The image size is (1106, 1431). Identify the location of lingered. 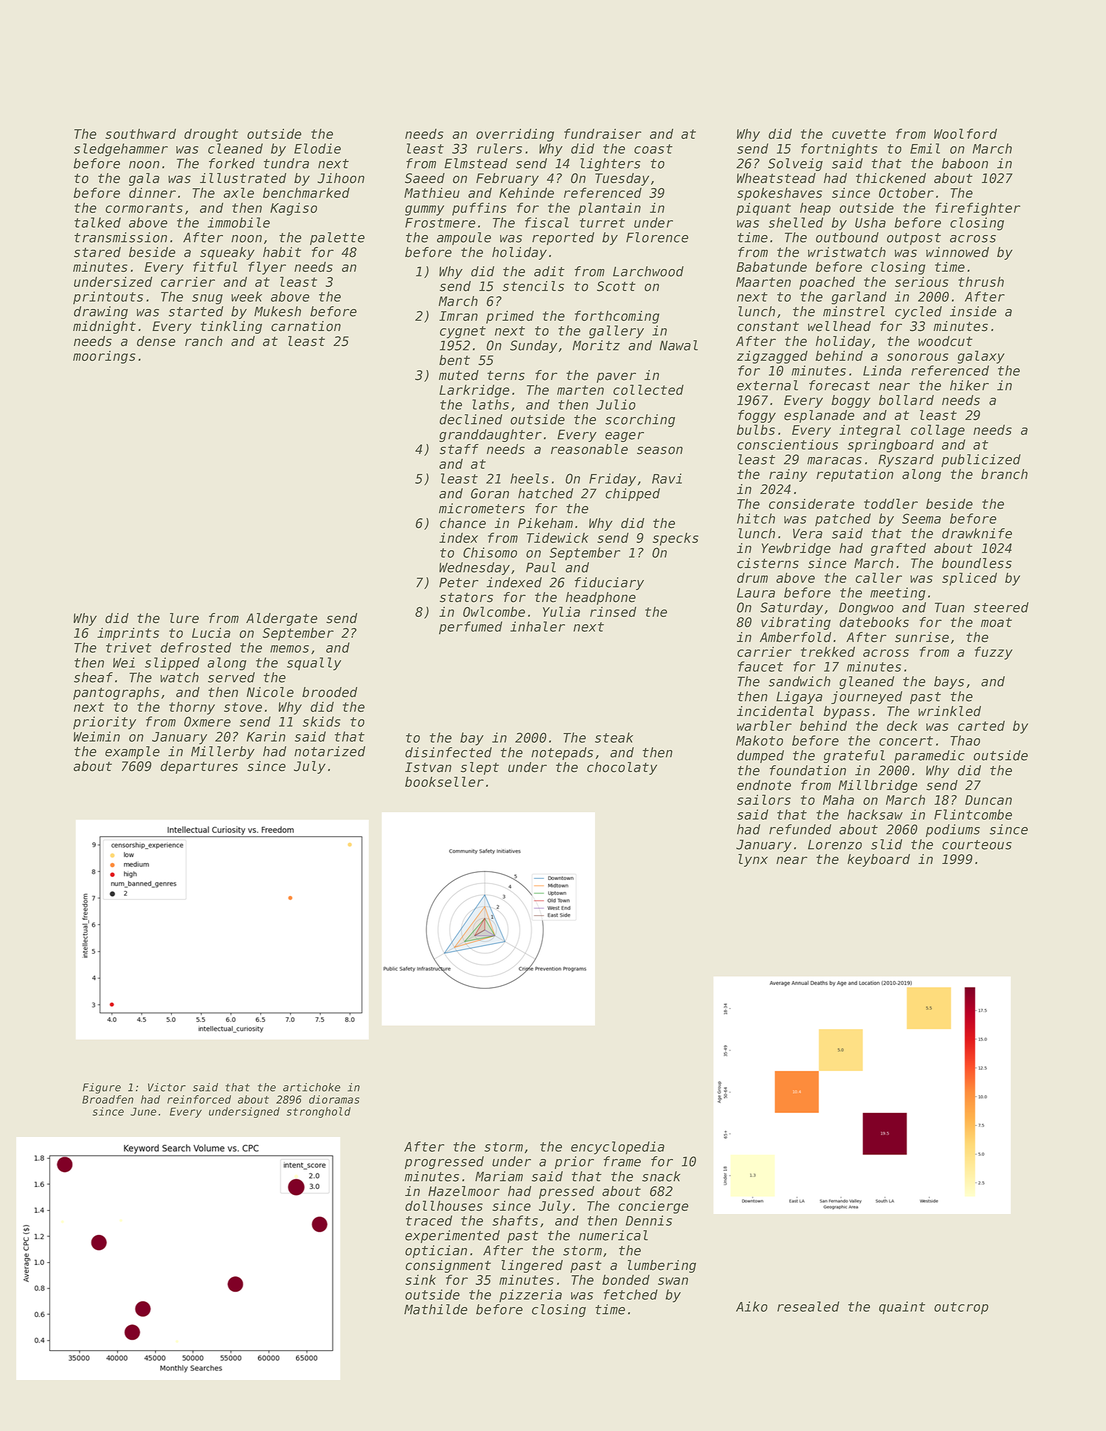
(532, 1266).
